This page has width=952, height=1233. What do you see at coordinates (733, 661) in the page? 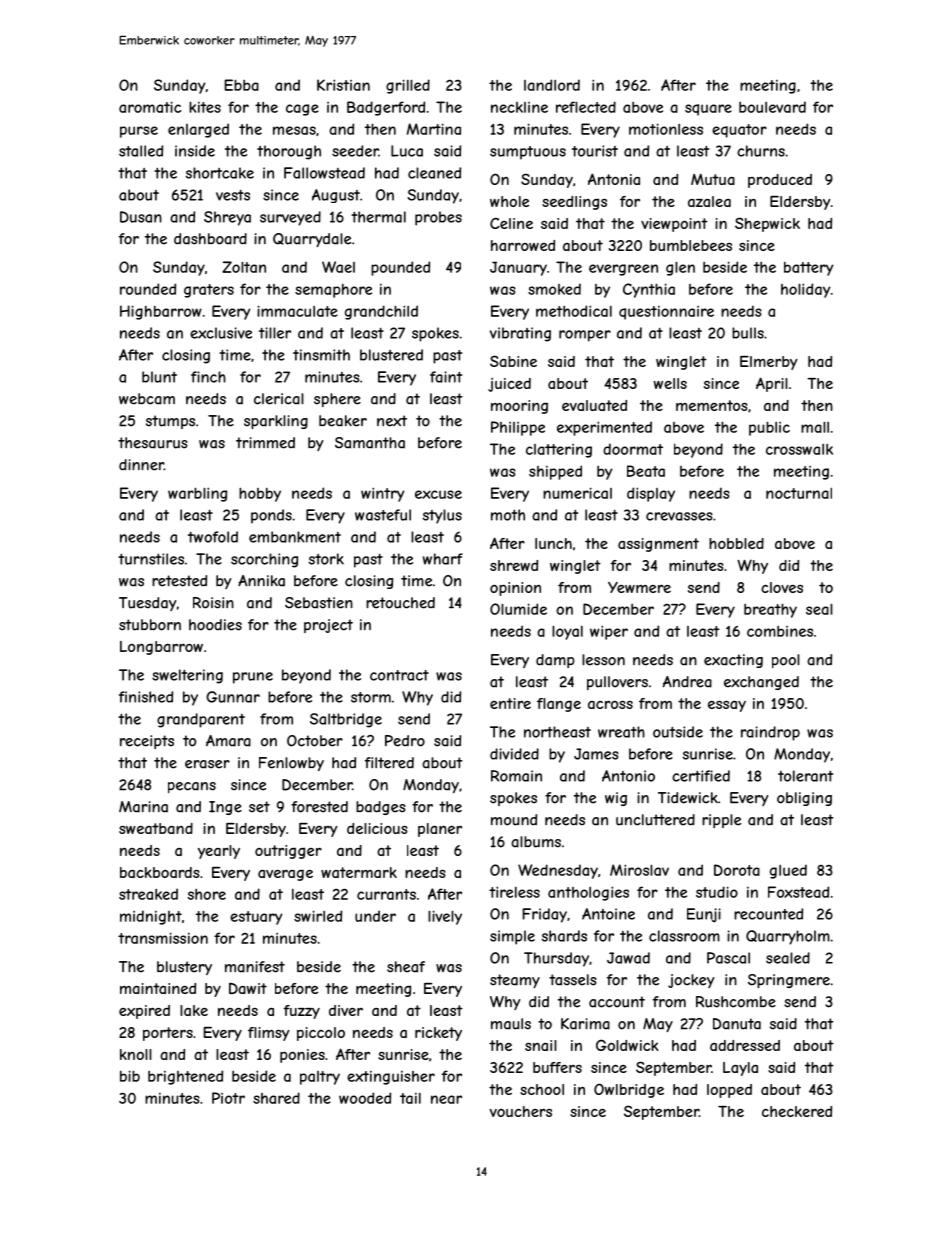
I see `exacting` at bounding box center [733, 661].
